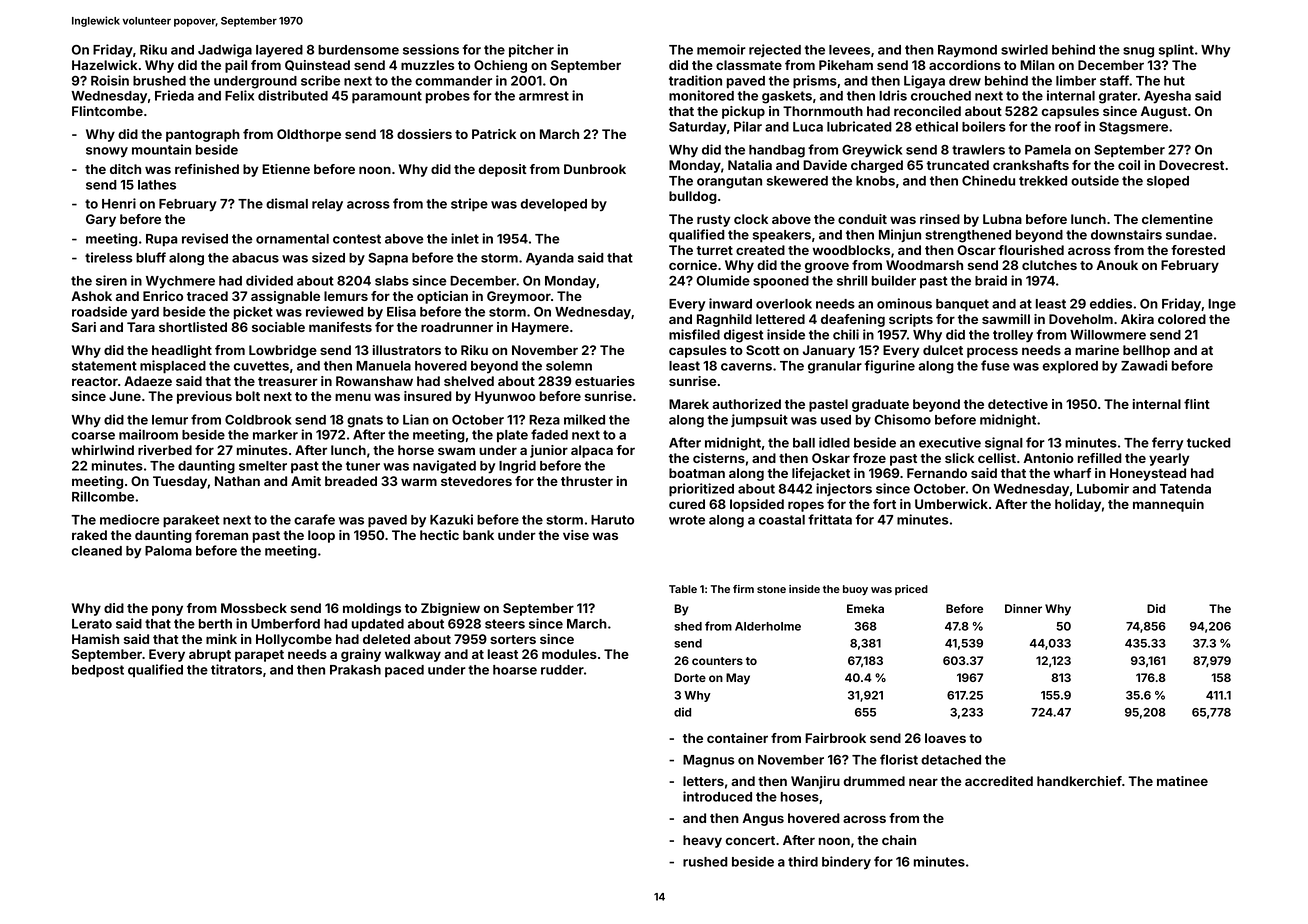 Image resolution: width=1308 pixels, height=924 pixels. I want to click on heavy, so click(702, 841).
